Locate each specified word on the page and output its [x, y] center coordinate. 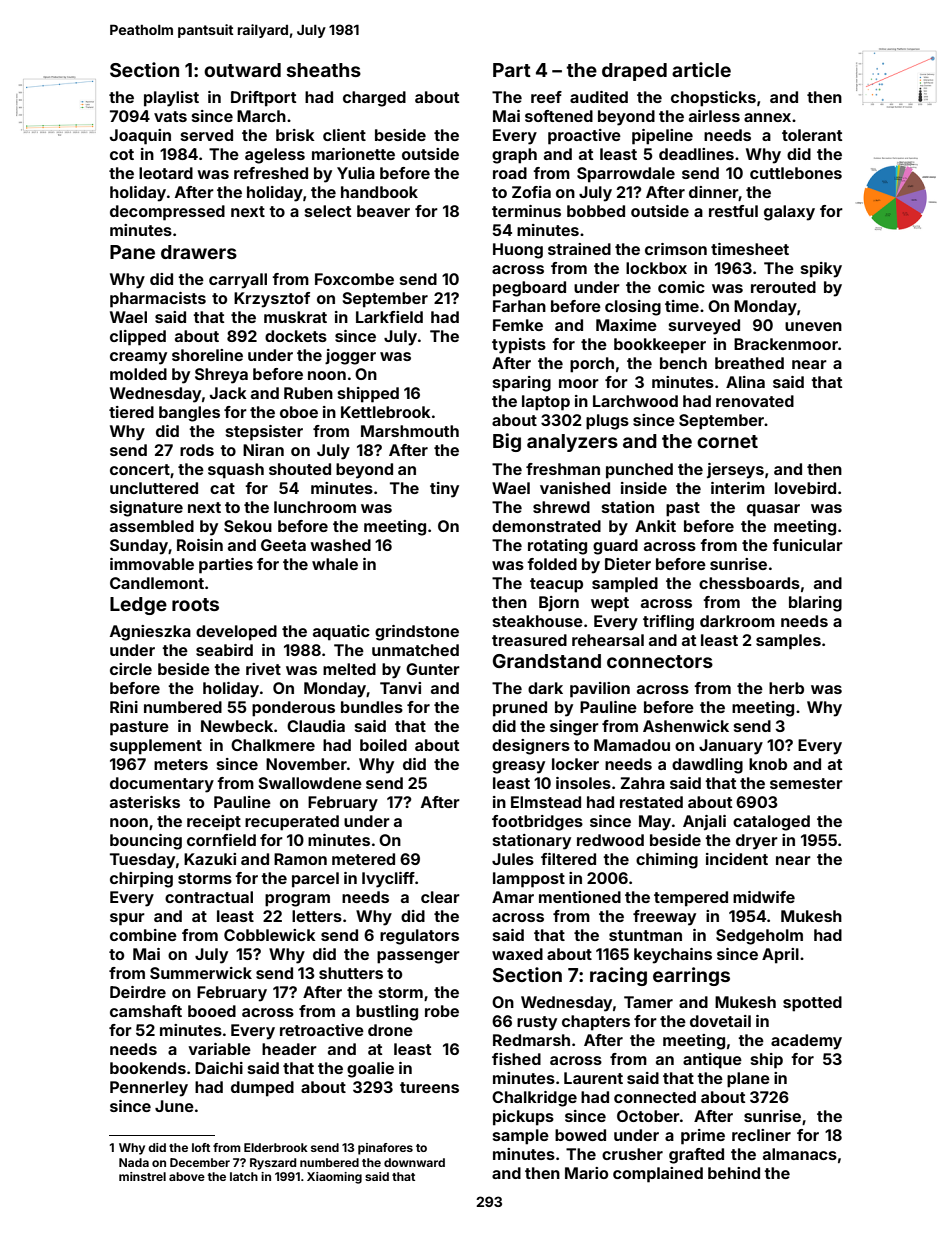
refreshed [271, 173]
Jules [513, 859]
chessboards [749, 583]
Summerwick [201, 973]
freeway [664, 918]
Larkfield [389, 317]
